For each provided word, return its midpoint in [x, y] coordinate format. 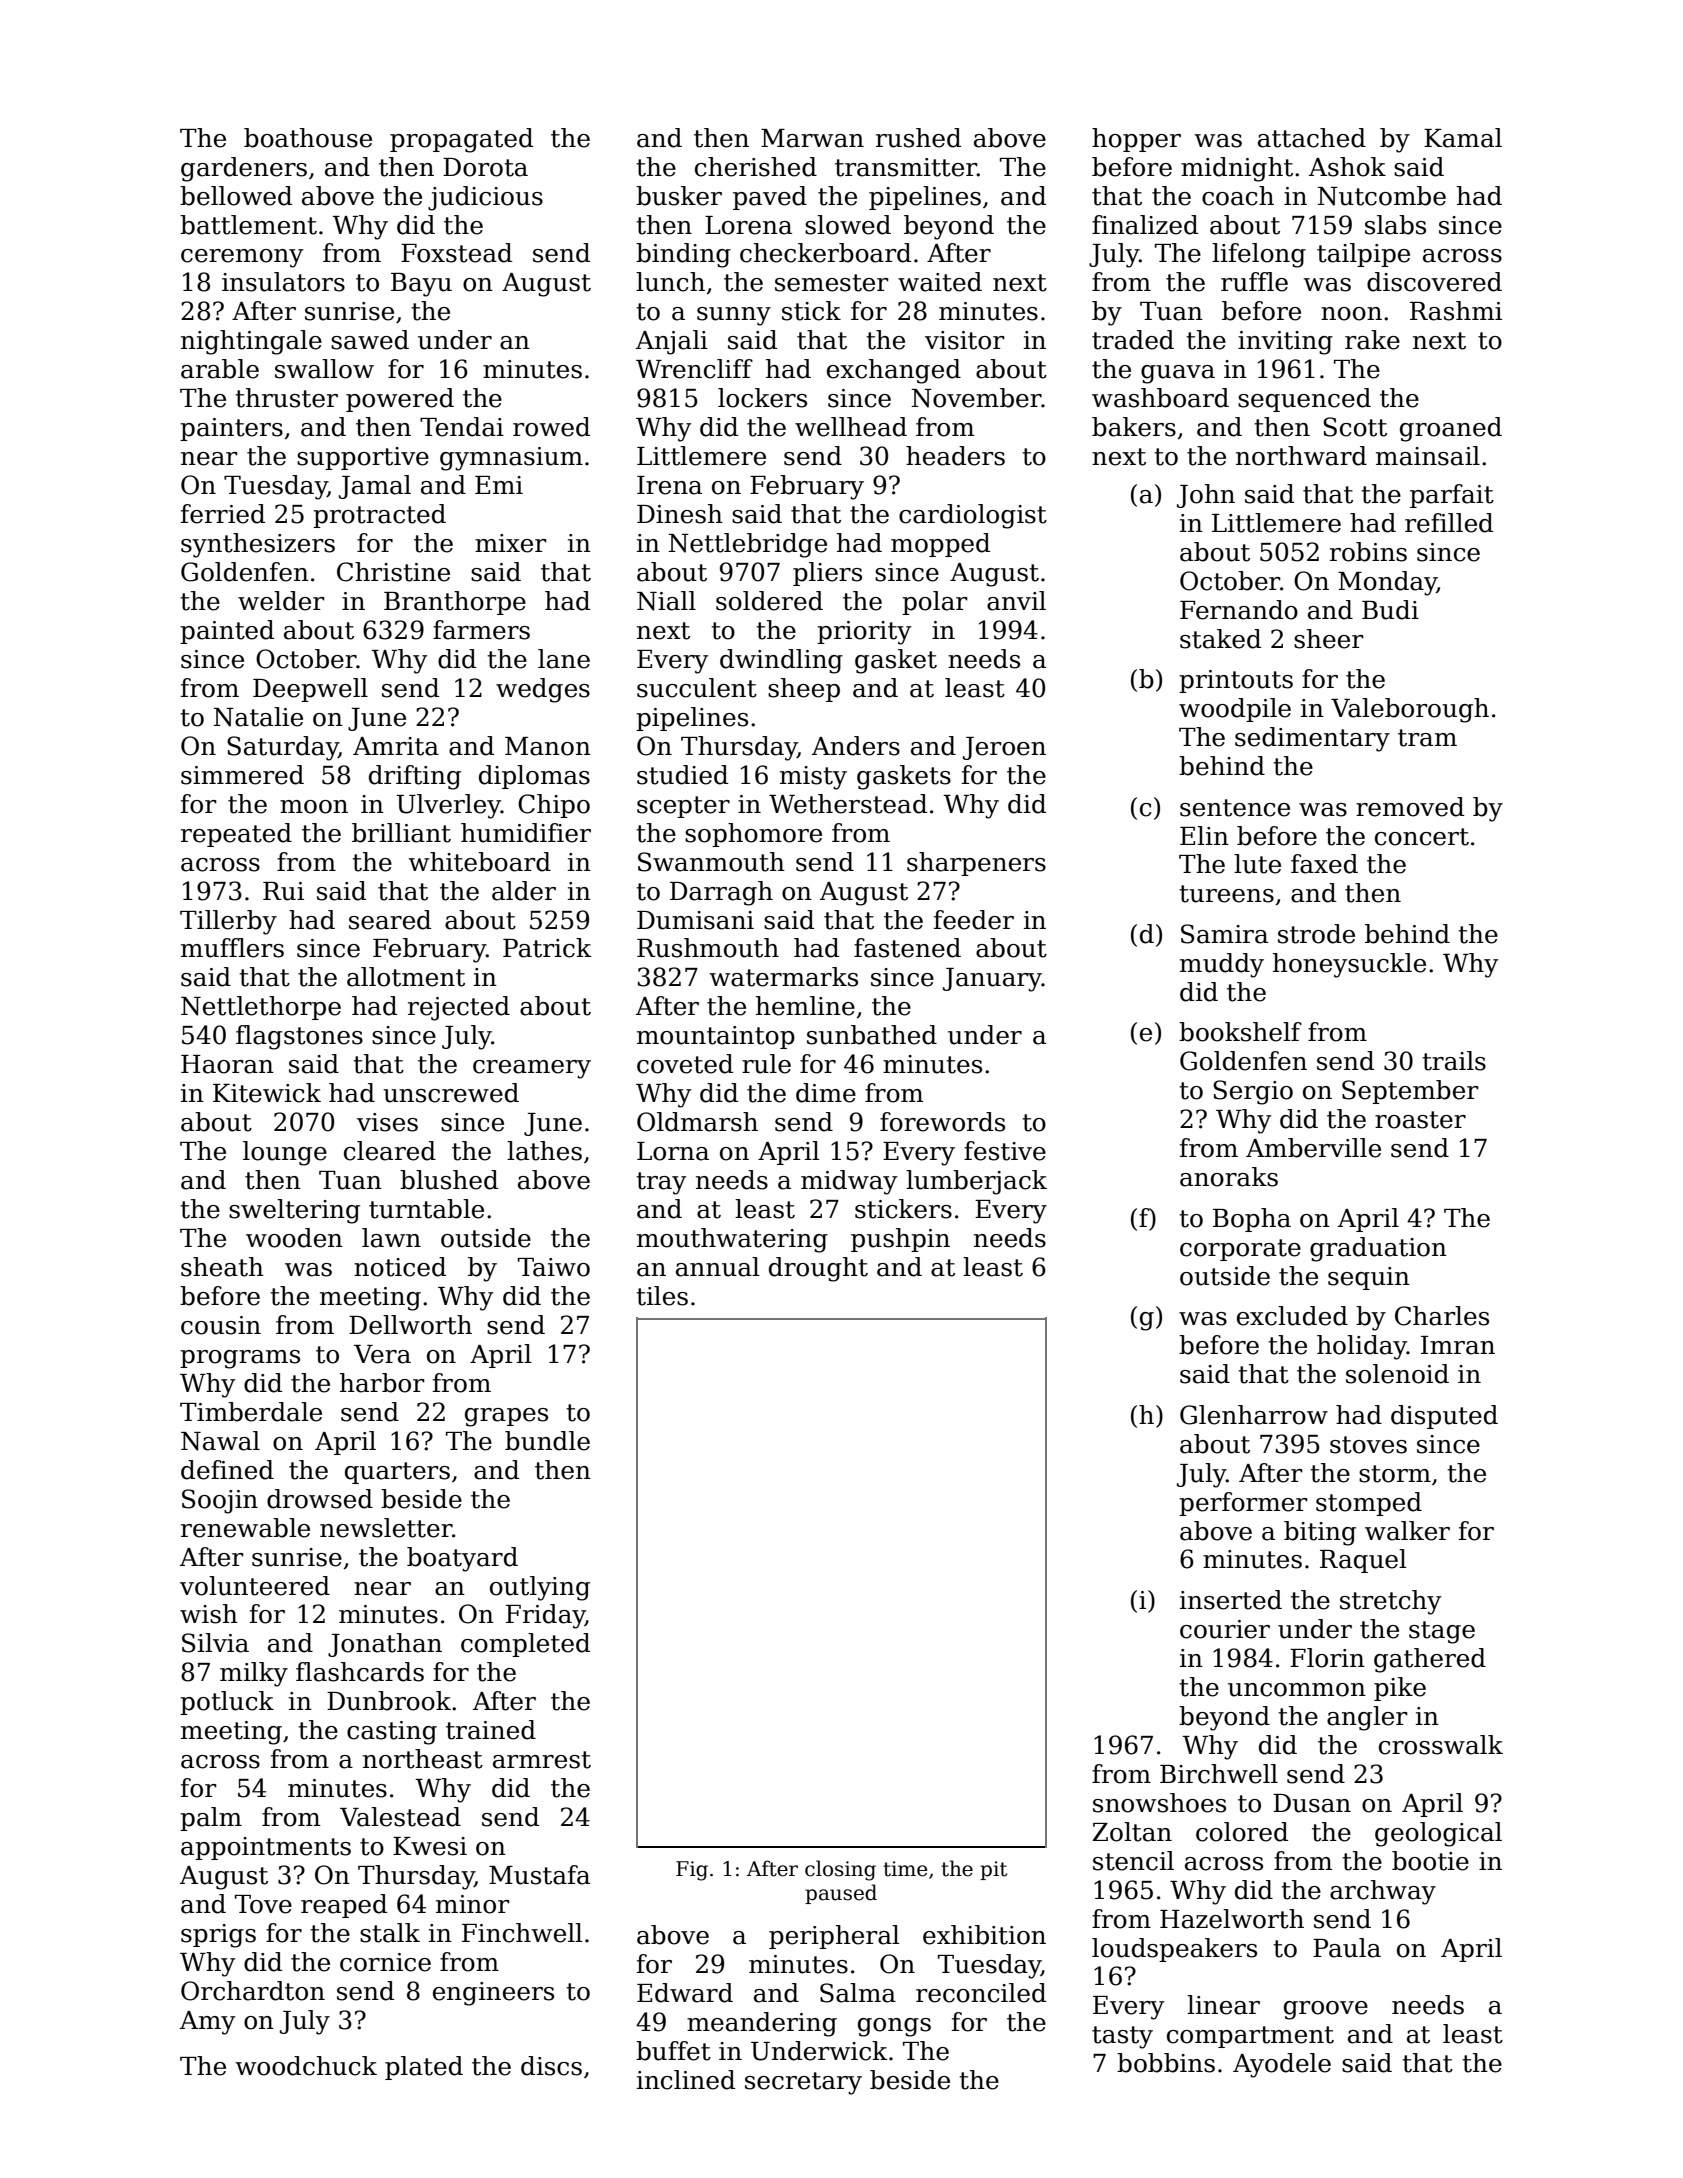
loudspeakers [1174, 1950]
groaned [1451, 429]
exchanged [894, 371]
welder [281, 601]
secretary [803, 2083]
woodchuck [306, 2066]
